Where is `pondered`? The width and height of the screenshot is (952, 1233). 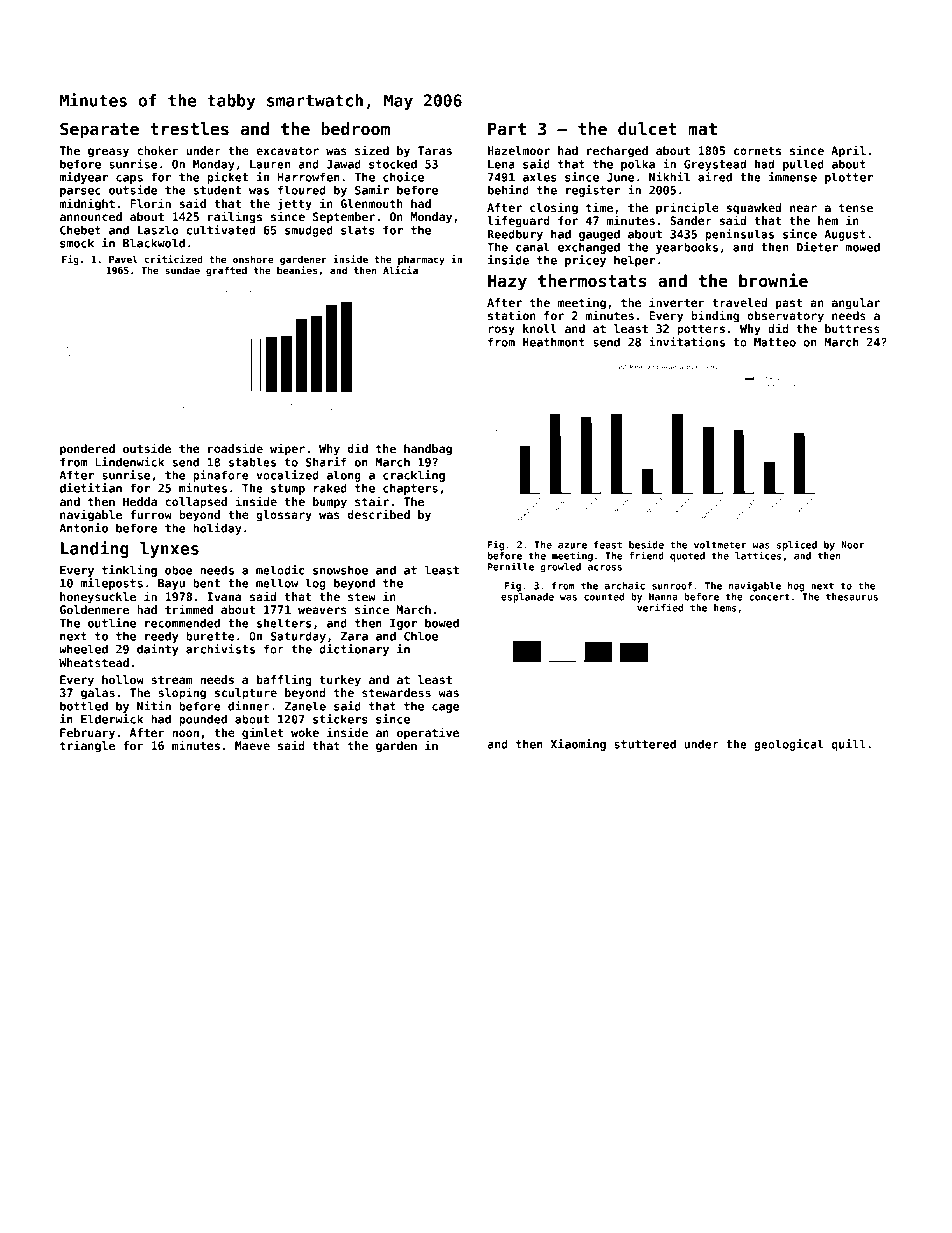 pondered is located at coordinates (87, 450).
